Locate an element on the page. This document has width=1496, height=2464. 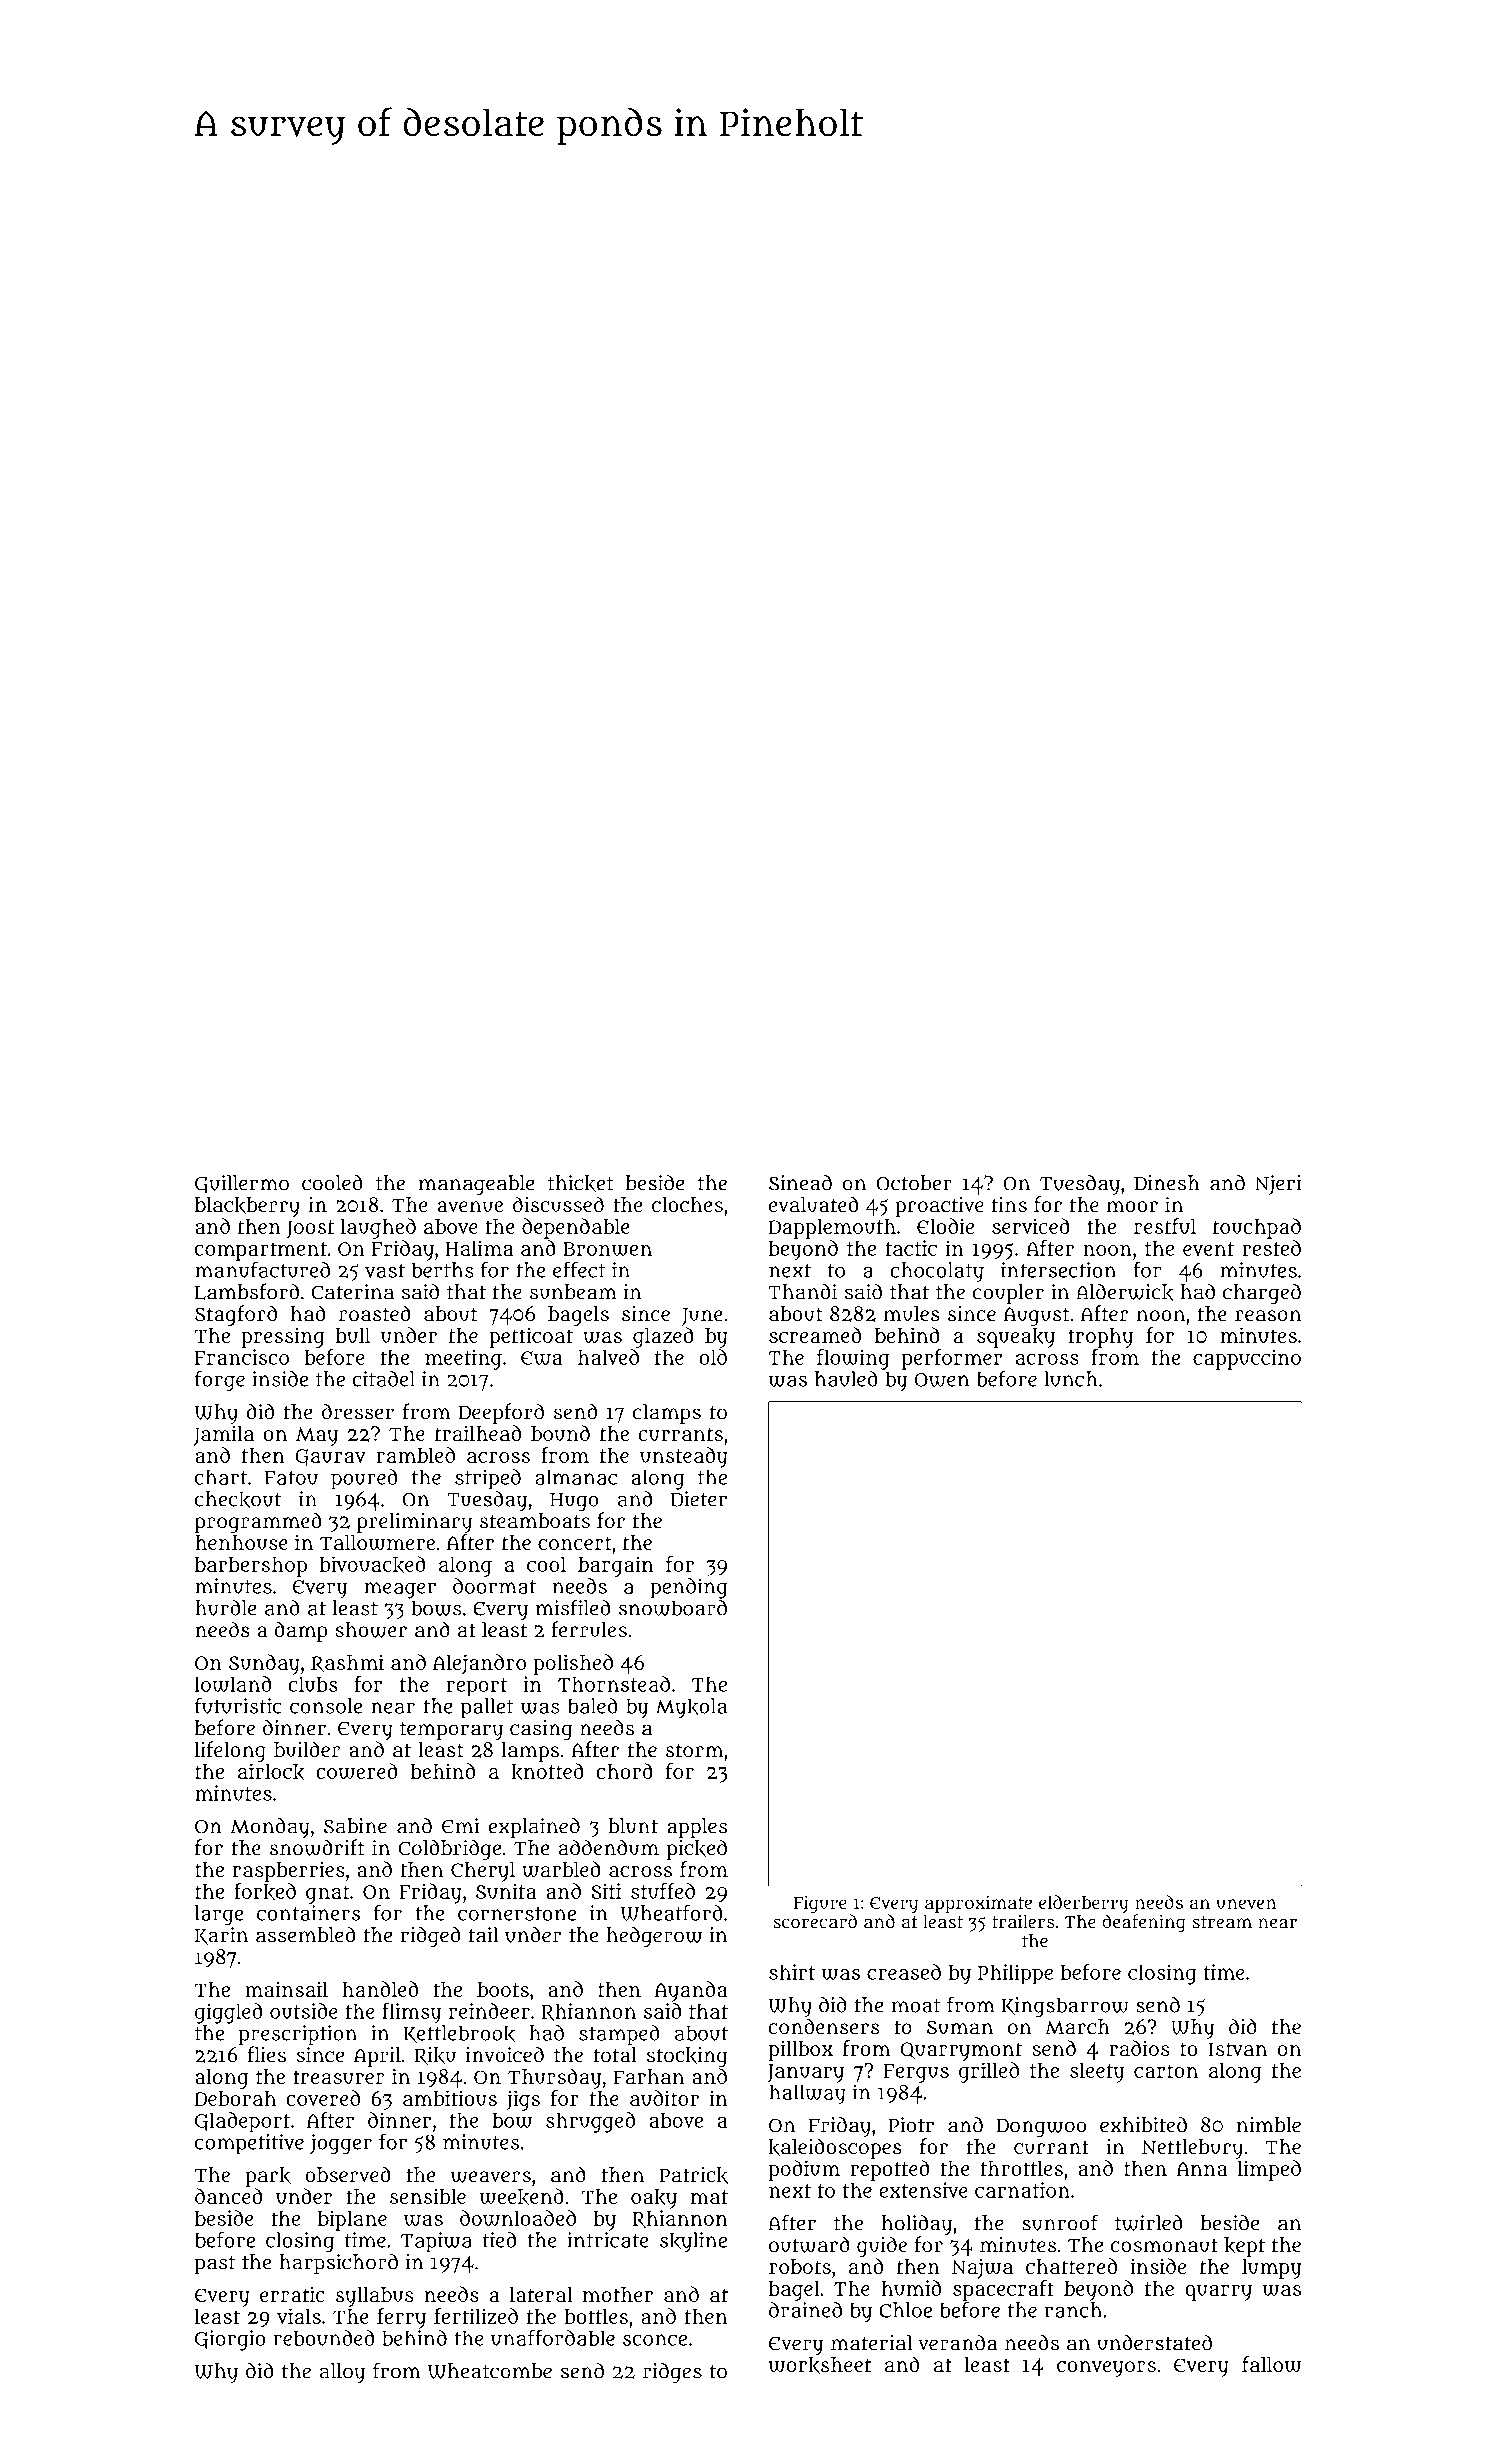
bull is located at coordinates (353, 1335).
